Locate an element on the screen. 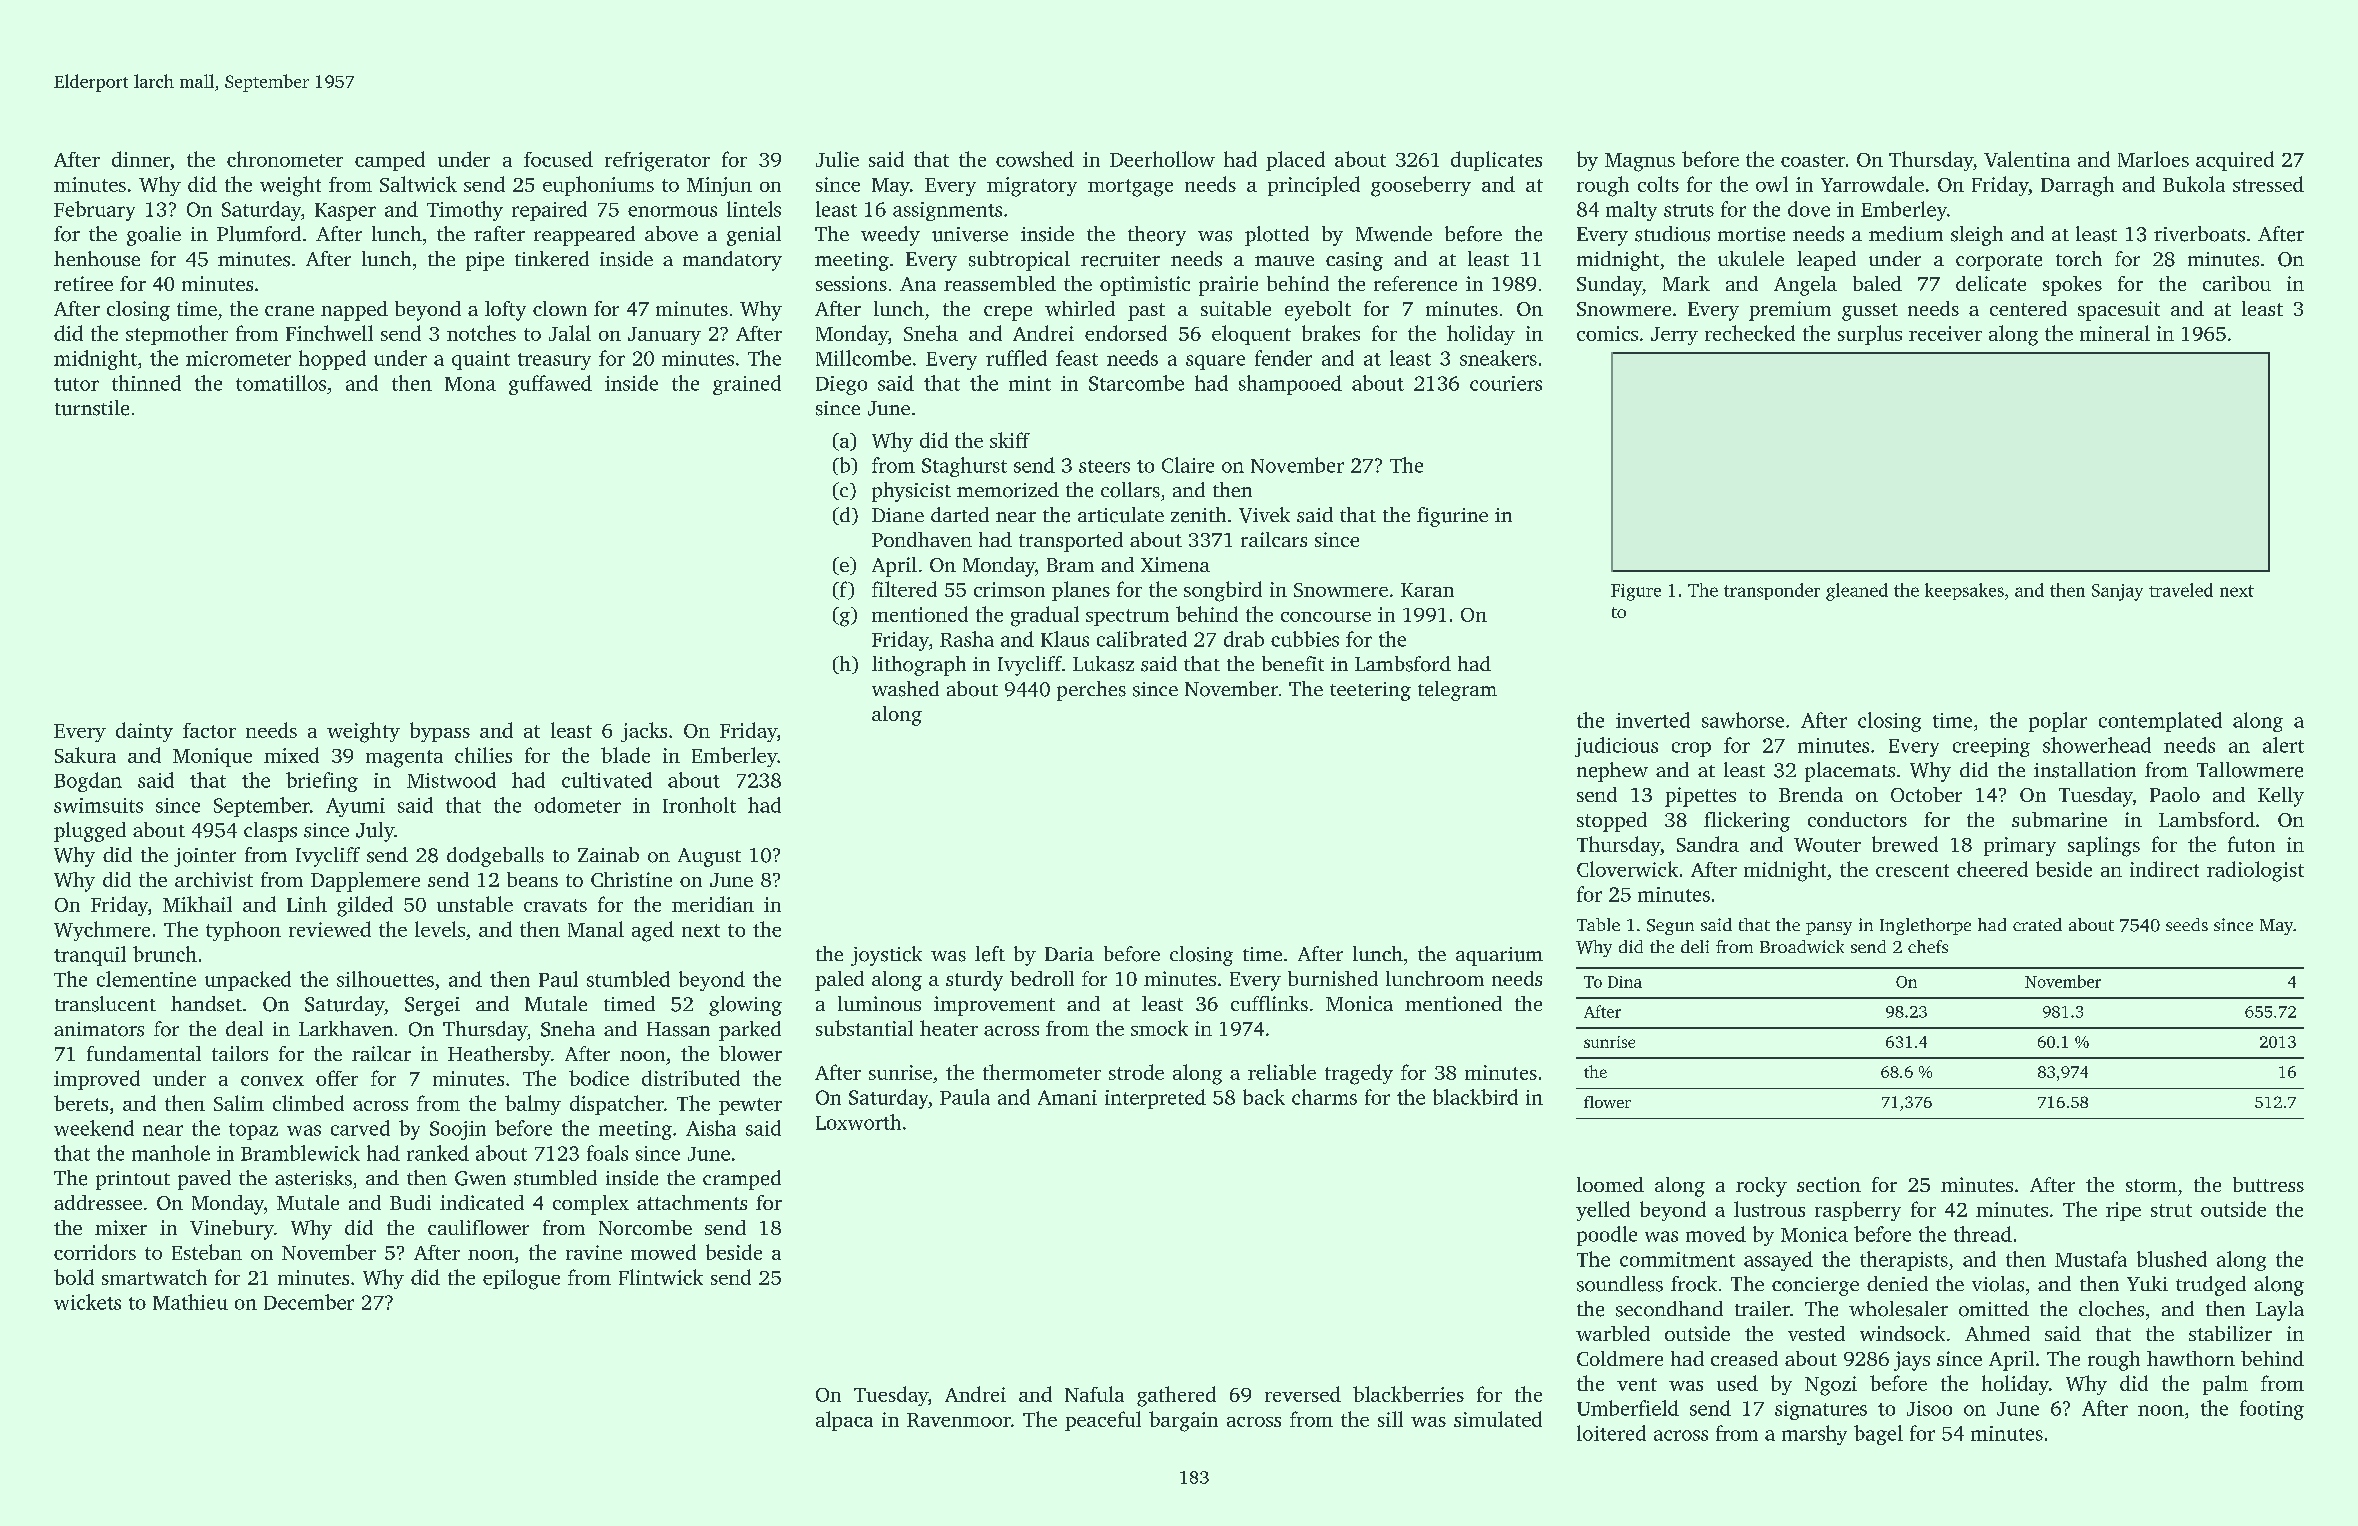  placed is located at coordinates (1295, 161).
